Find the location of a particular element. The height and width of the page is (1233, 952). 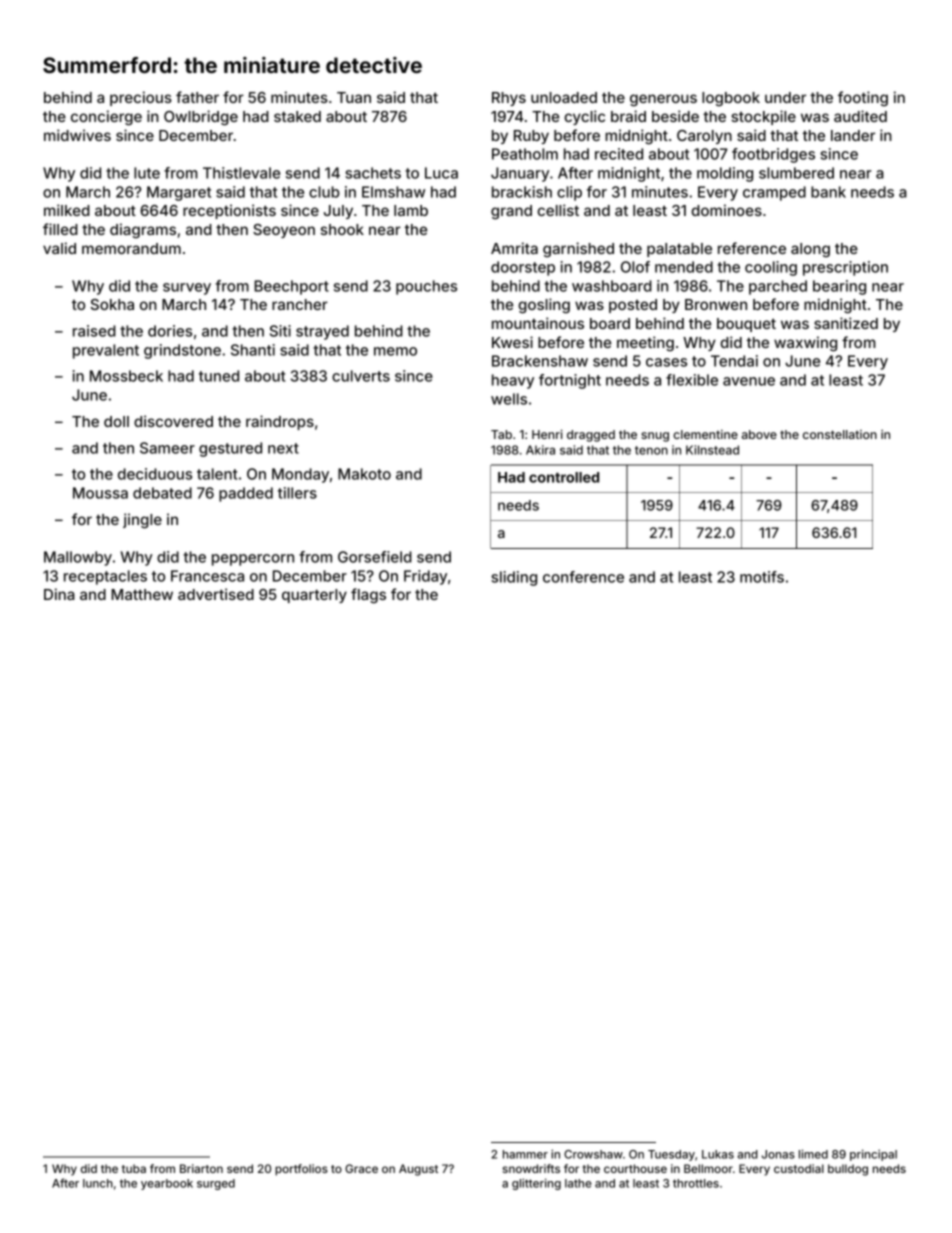

lunch is located at coordinates (98, 1183).
